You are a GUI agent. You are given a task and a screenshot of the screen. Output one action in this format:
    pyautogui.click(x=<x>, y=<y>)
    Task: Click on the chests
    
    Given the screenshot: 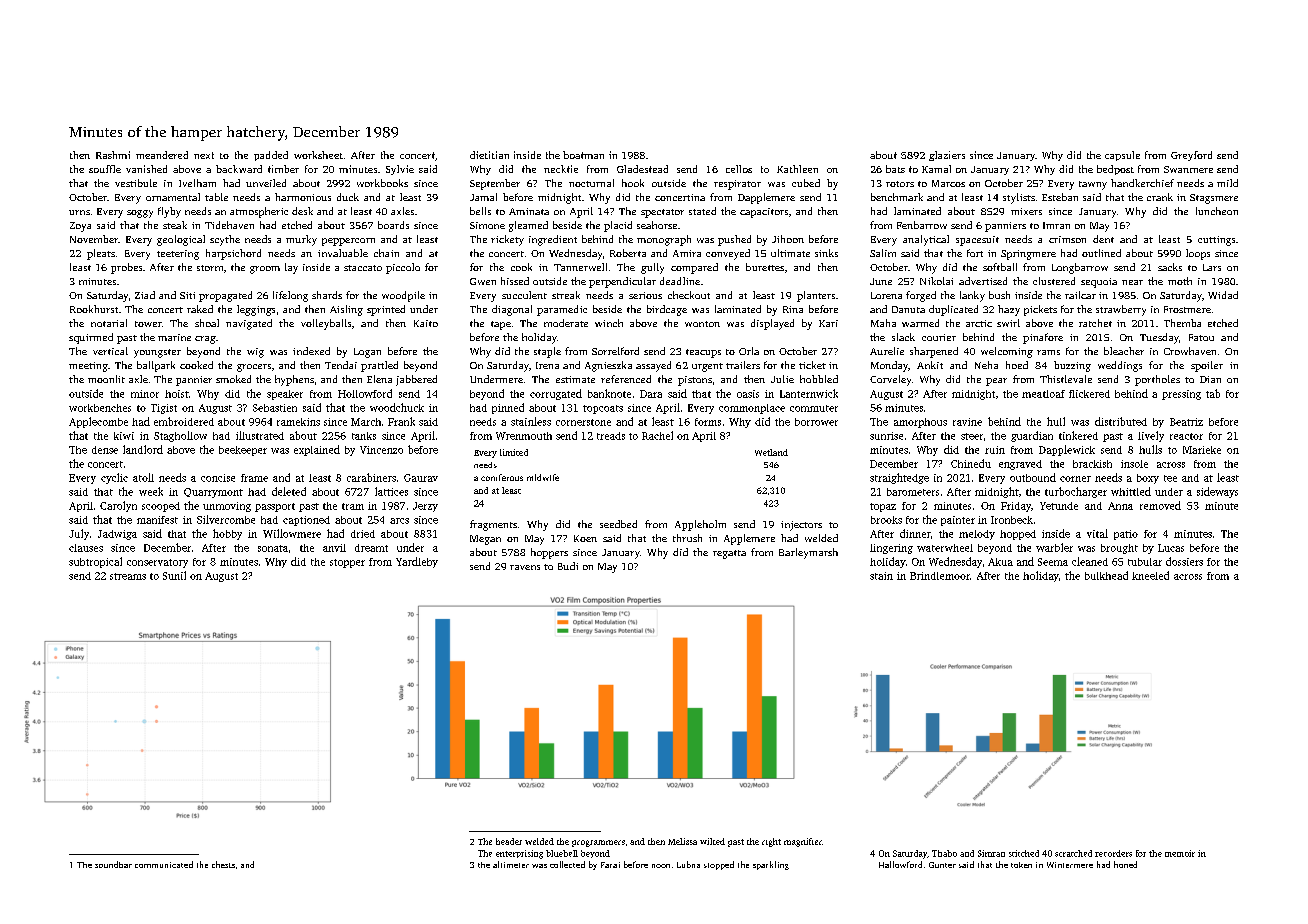 What is the action you would take?
    pyautogui.click(x=223, y=864)
